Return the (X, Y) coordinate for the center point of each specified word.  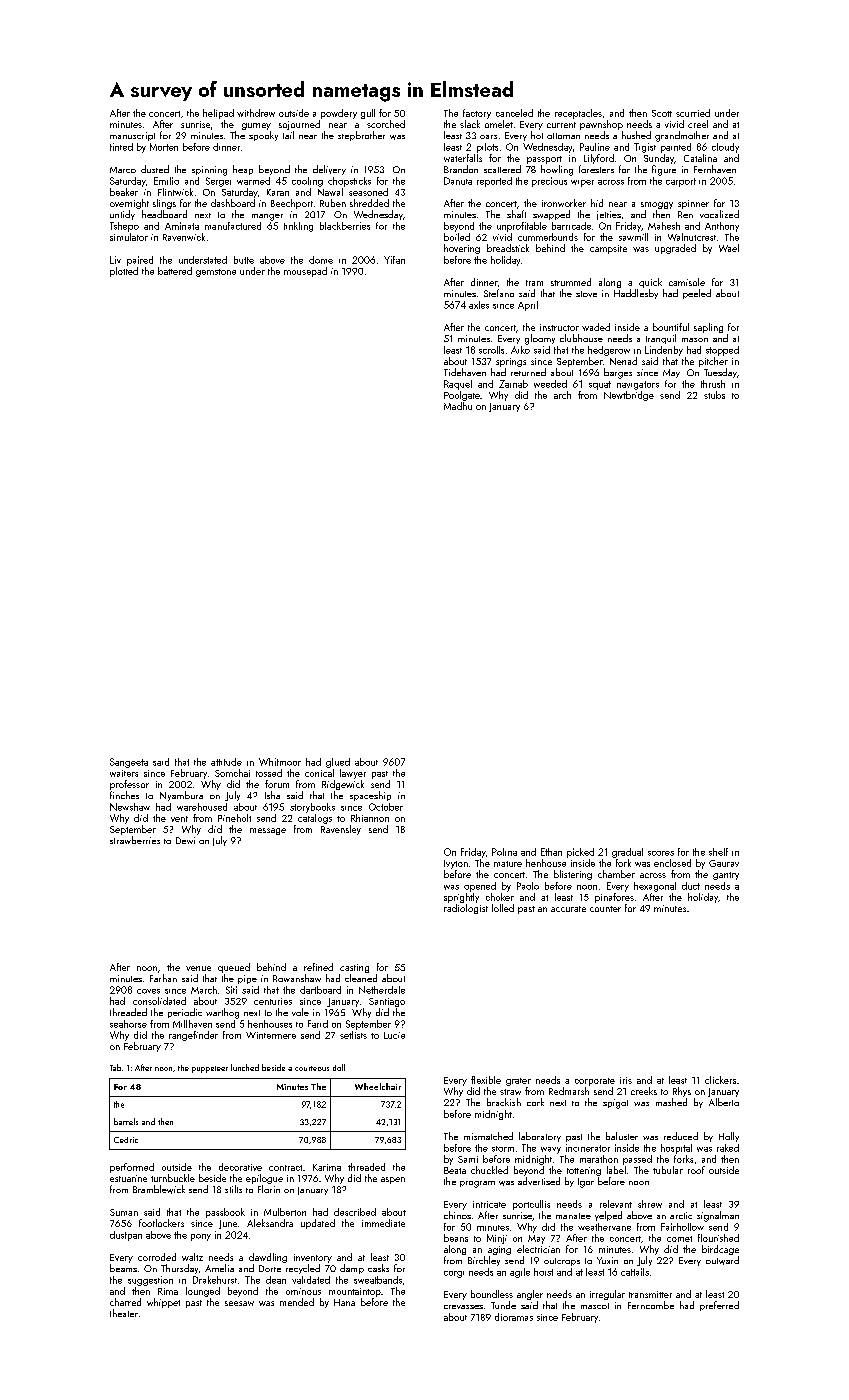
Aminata (182, 226)
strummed (571, 282)
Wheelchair (378, 1086)
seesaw (239, 1303)
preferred (719, 1306)
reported (494, 182)
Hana (344, 1302)
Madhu (458, 406)
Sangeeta (129, 763)
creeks (644, 1091)
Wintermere (271, 1035)
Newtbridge (629, 396)
